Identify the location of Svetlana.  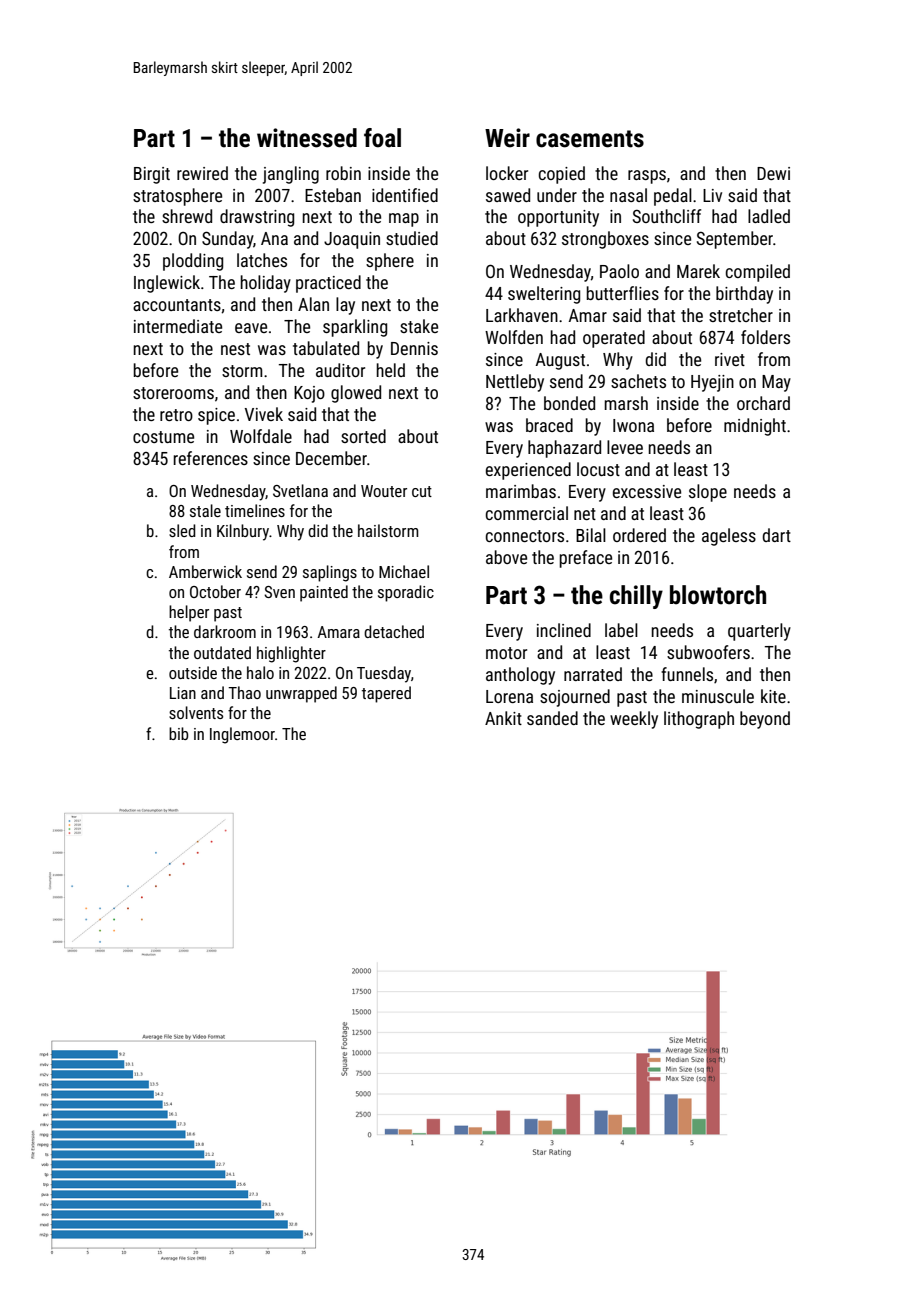
(300, 490).
